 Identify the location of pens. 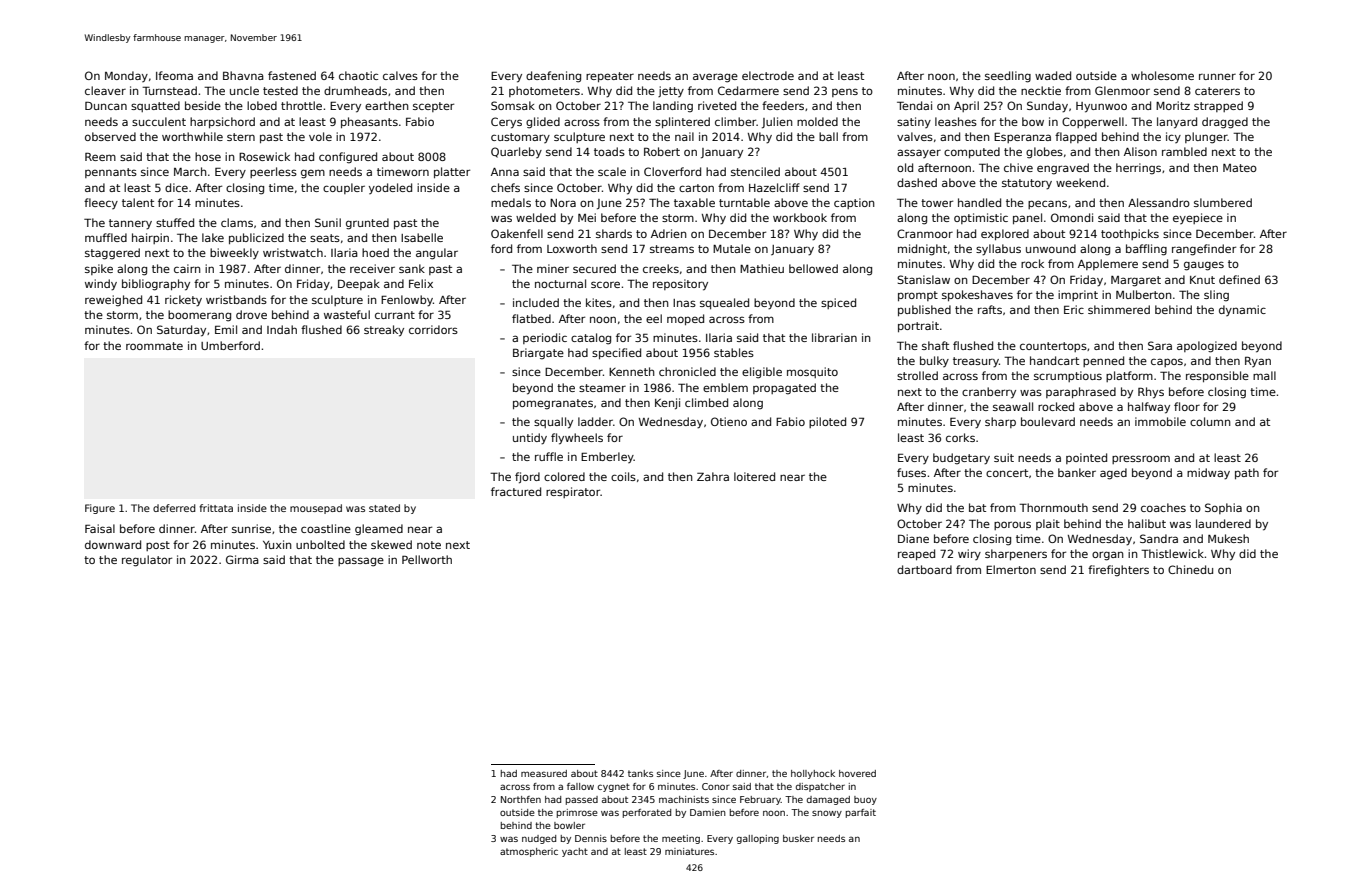
(845, 92).
